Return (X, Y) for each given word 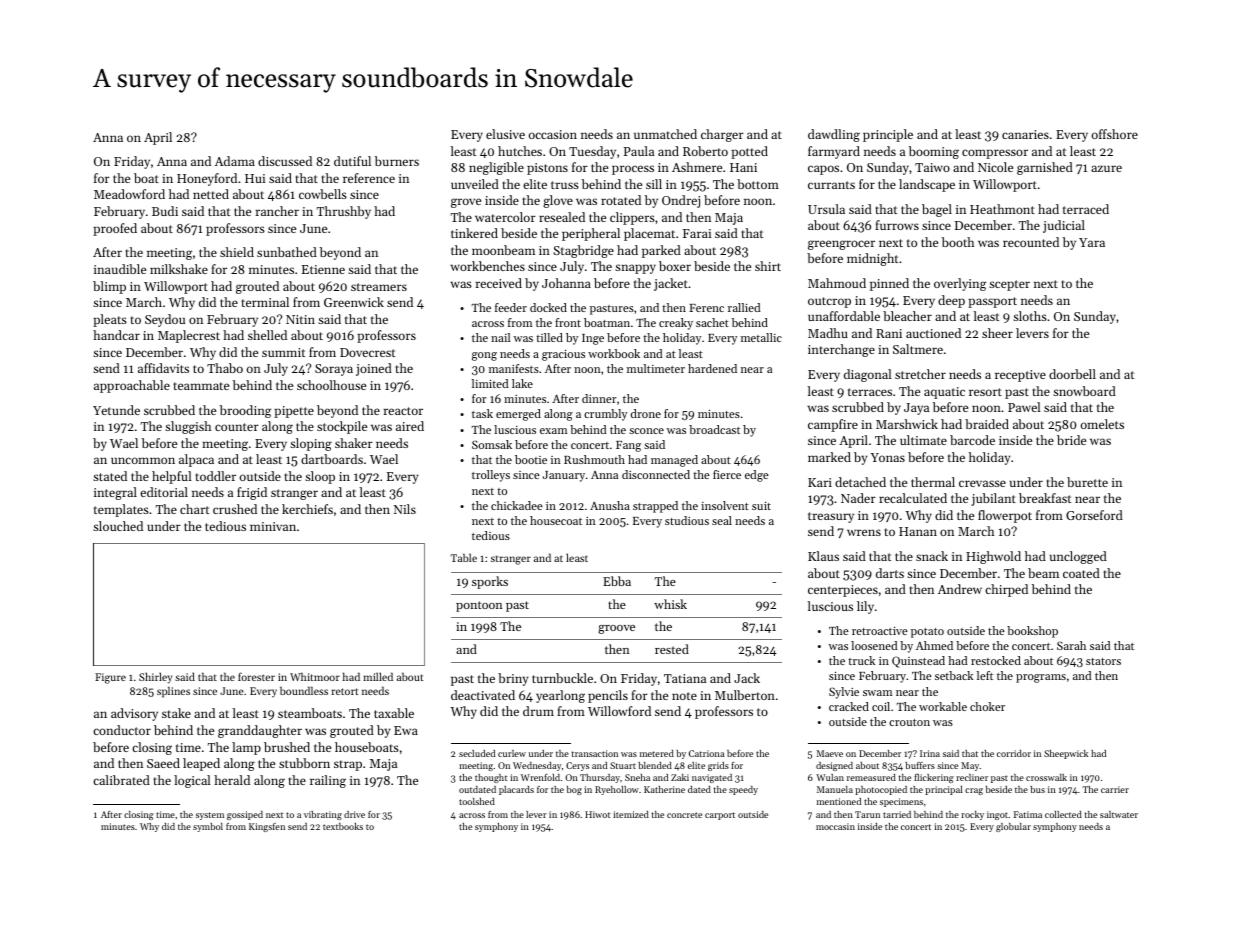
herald (232, 780)
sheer (997, 333)
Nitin (300, 319)
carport (720, 816)
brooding (245, 411)
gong (484, 356)
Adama (235, 161)
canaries (1025, 134)
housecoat (556, 520)
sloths (1030, 316)
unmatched (665, 134)
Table (464, 557)
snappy (635, 269)
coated (1081, 573)
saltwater (1119, 814)
